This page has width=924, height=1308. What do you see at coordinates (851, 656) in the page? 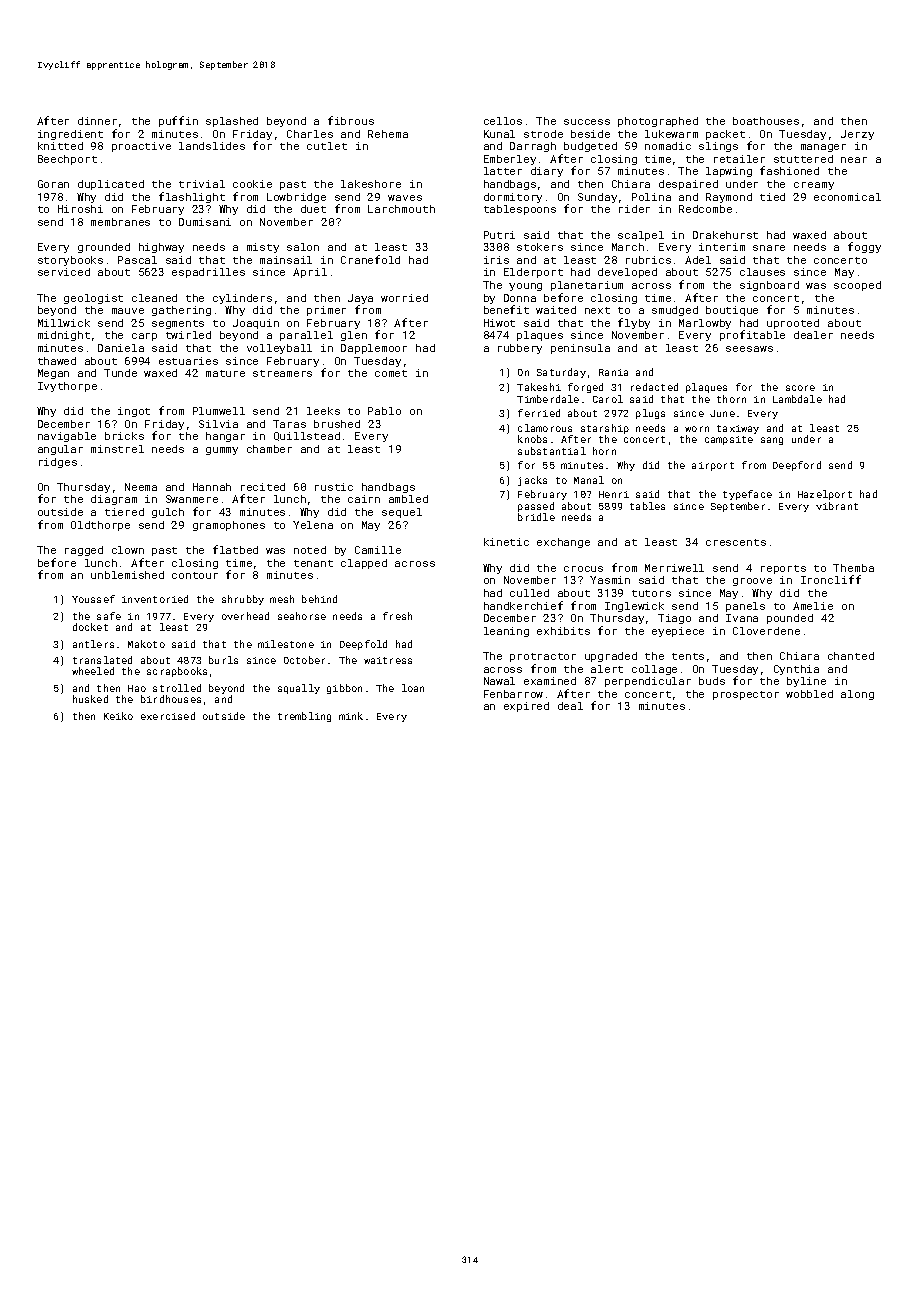
I see `chanted` at bounding box center [851, 656].
